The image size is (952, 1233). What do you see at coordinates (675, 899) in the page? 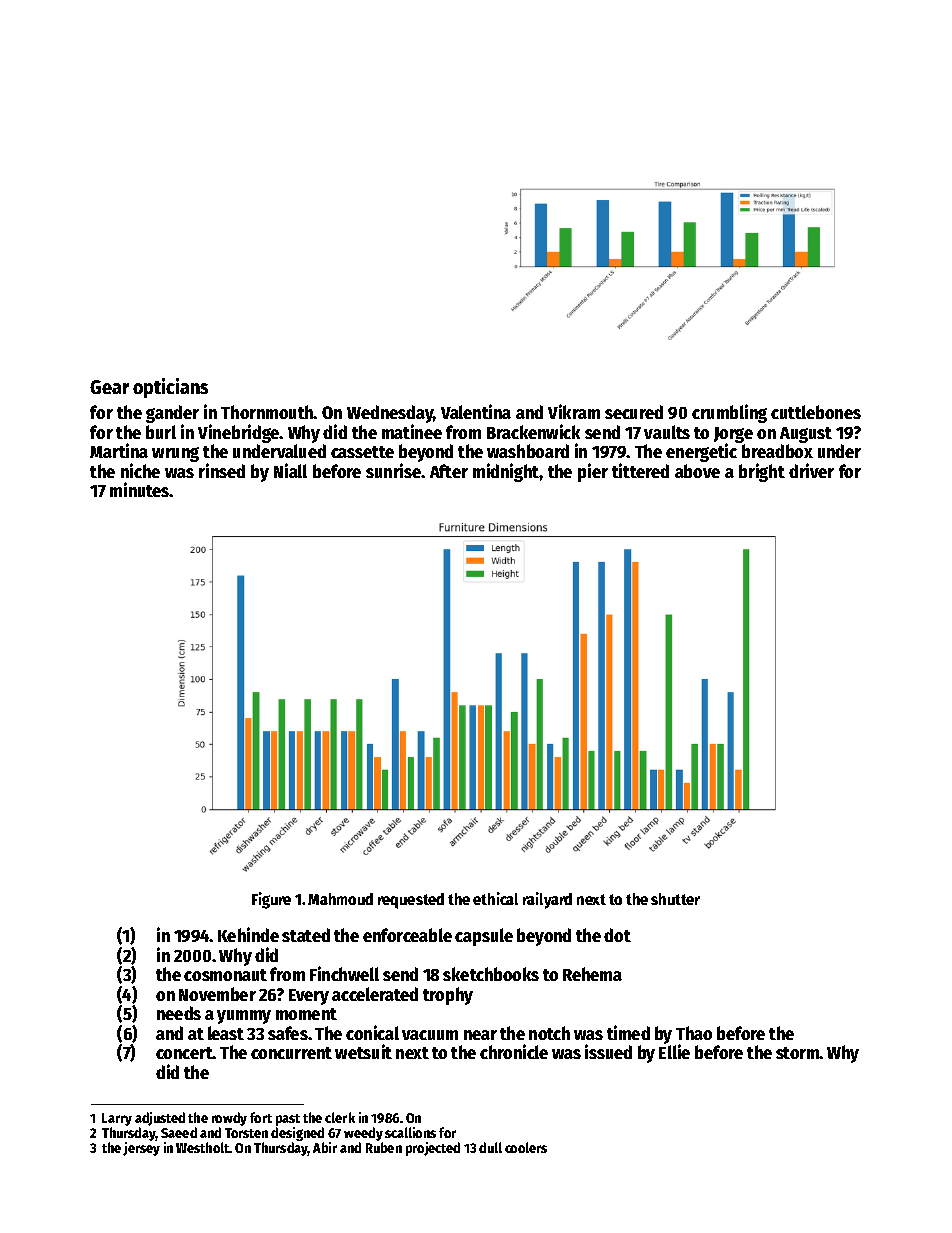
I see `shutter` at bounding box center [675, 899].
